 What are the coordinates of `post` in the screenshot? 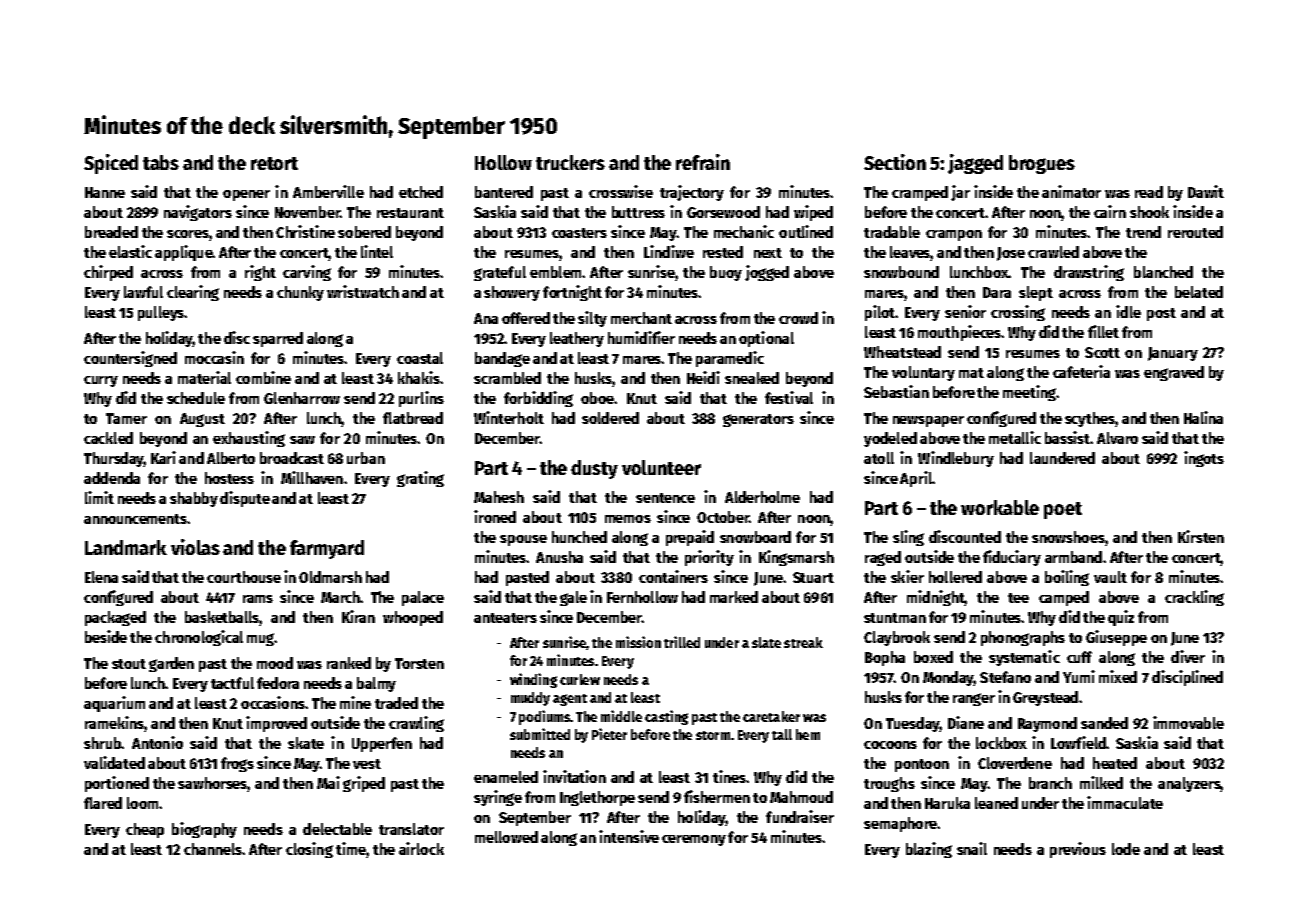 It's located at (1161, 314).
